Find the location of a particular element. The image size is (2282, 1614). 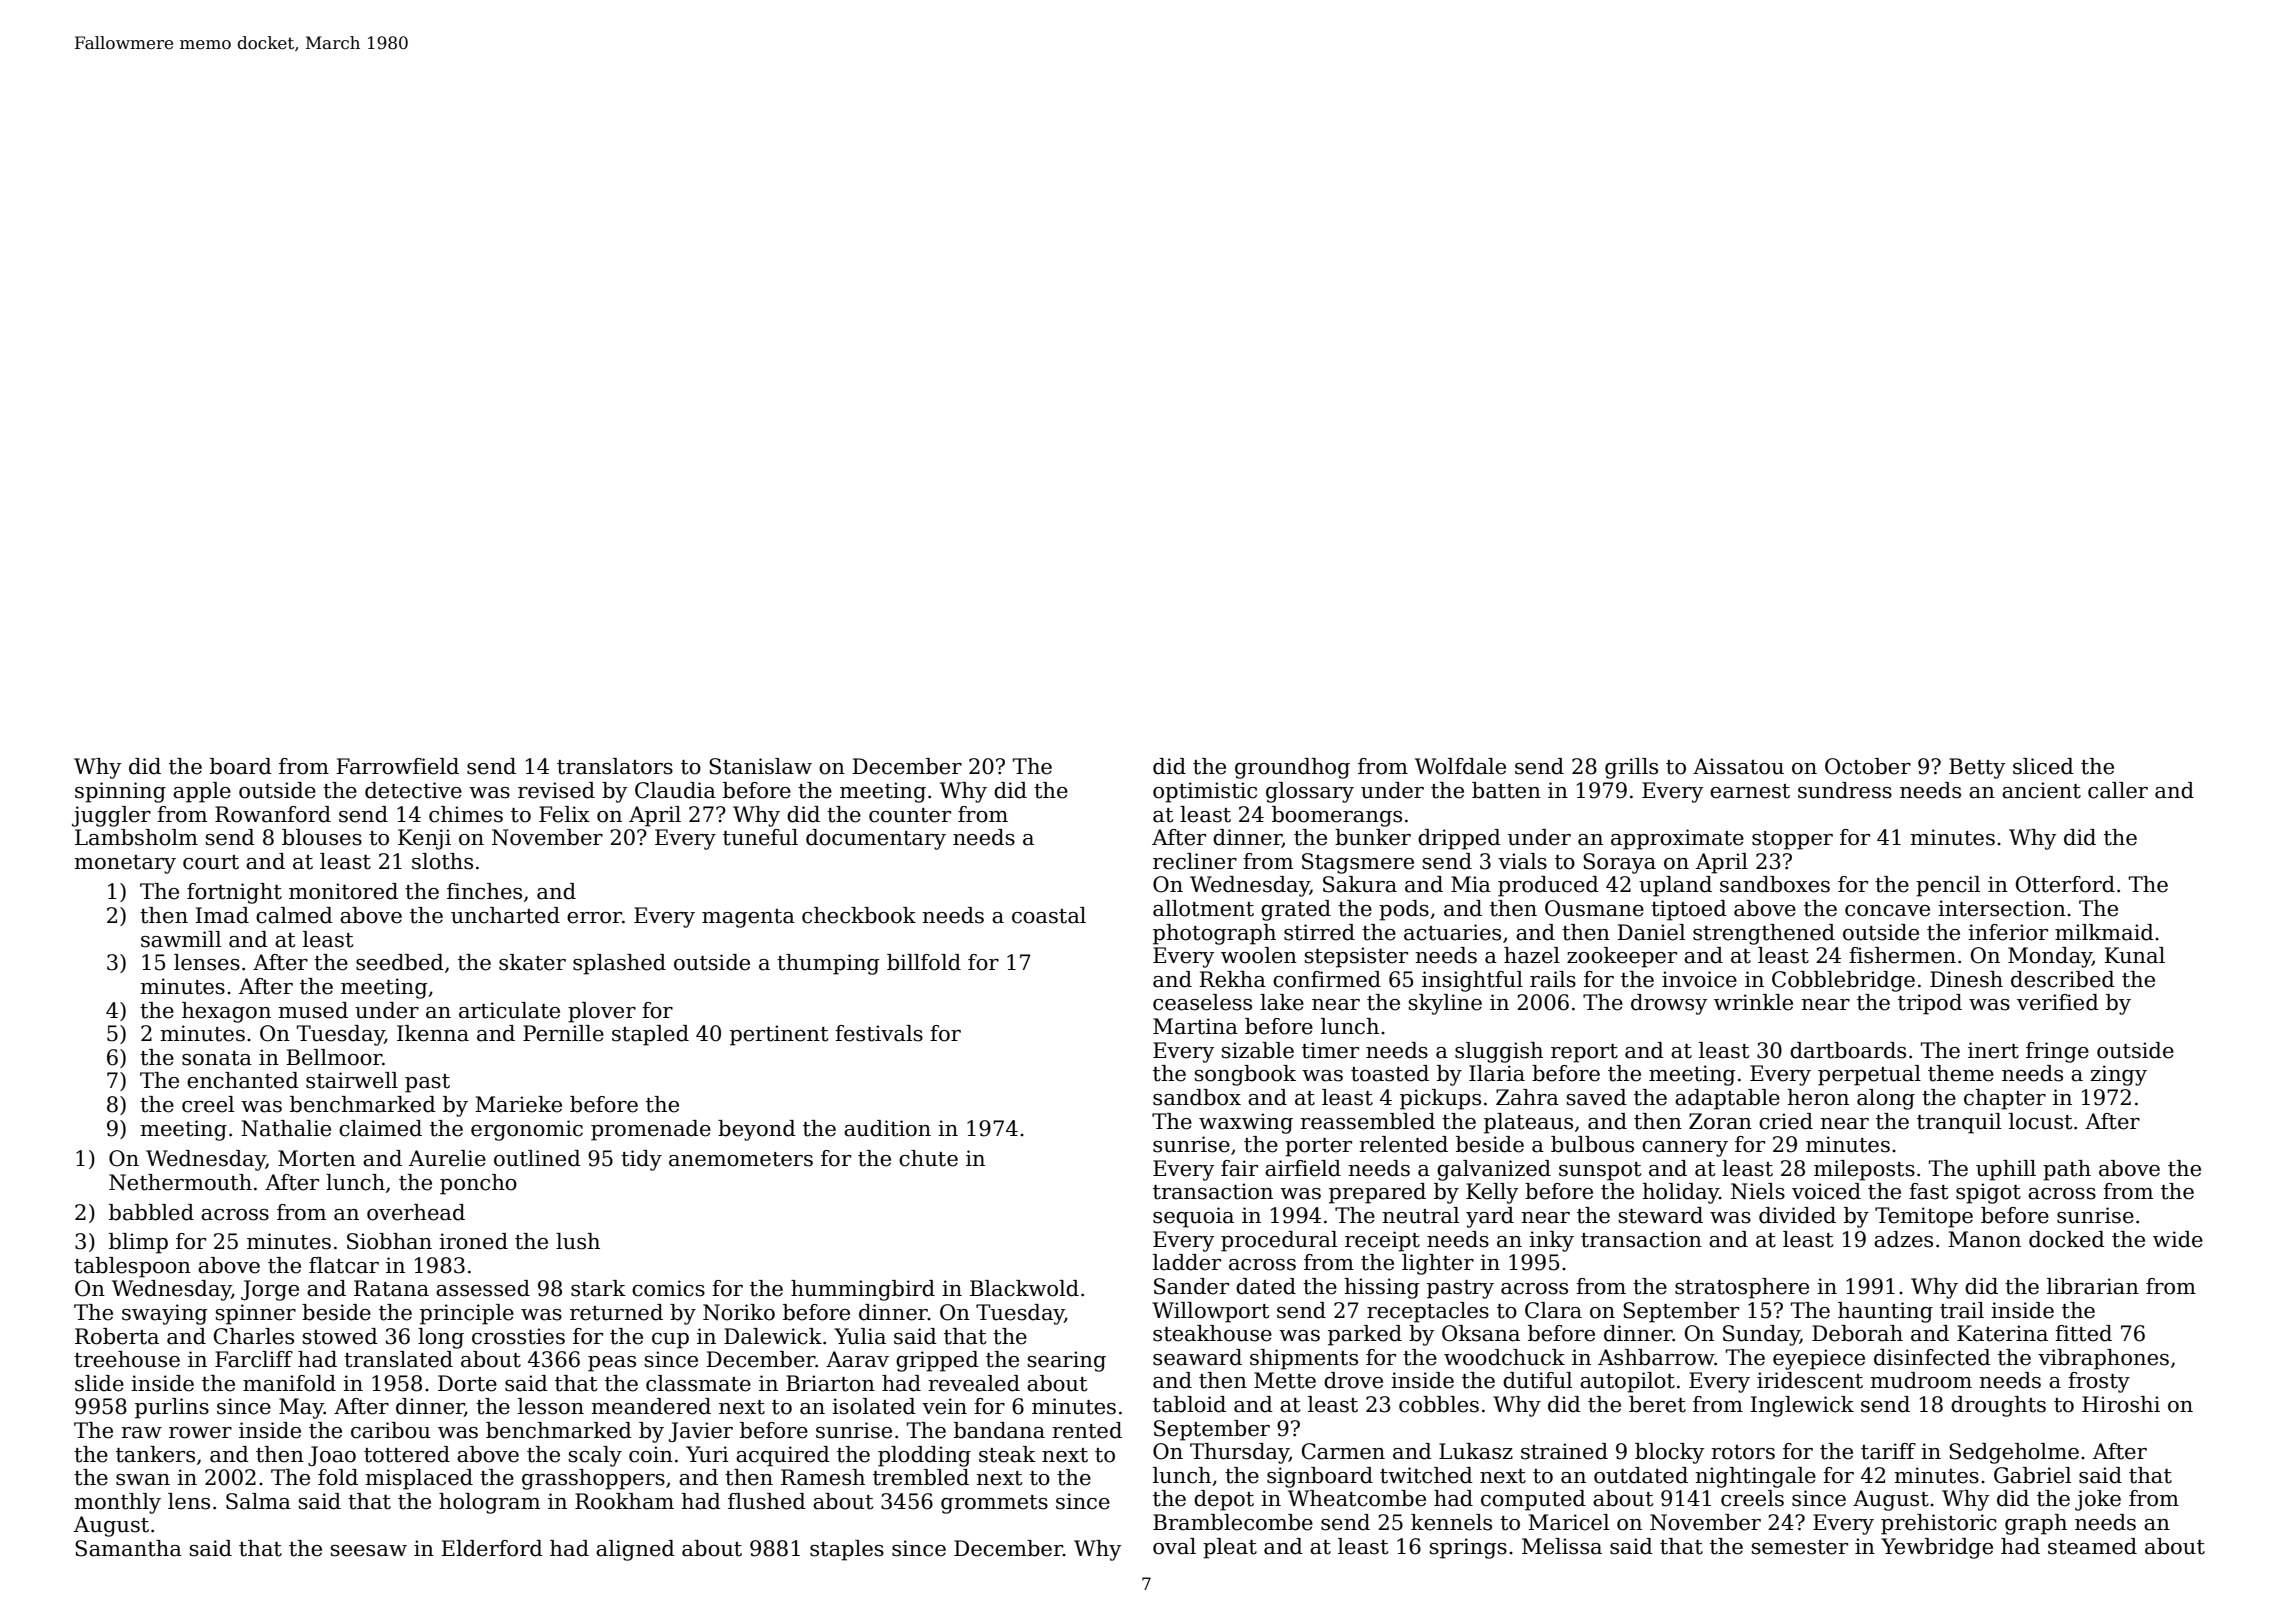

chute is located at coordinates (928, 1158).
